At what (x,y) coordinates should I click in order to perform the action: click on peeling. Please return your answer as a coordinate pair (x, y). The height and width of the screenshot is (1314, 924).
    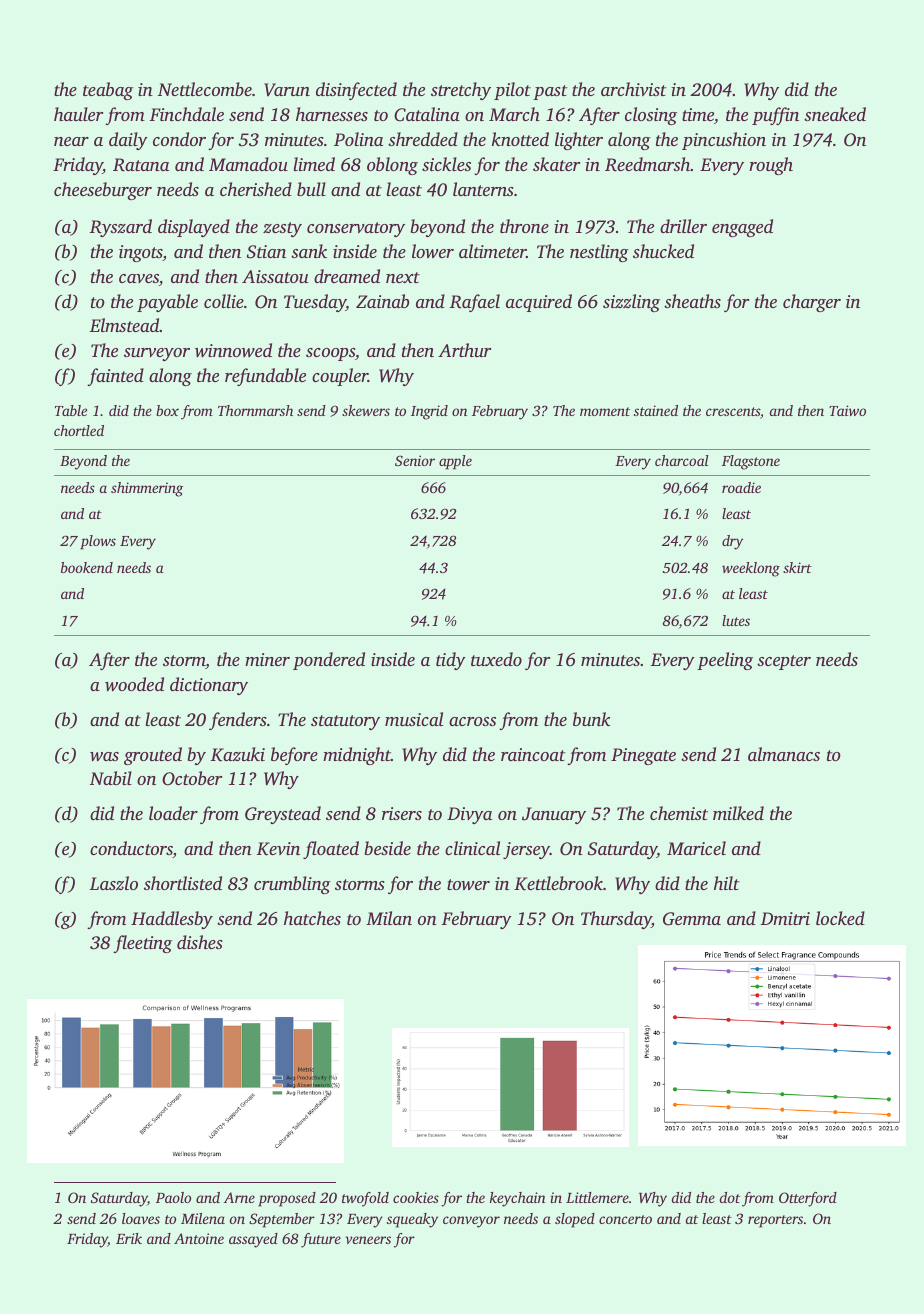
    Looking at the image, I should click on (725, 661).
